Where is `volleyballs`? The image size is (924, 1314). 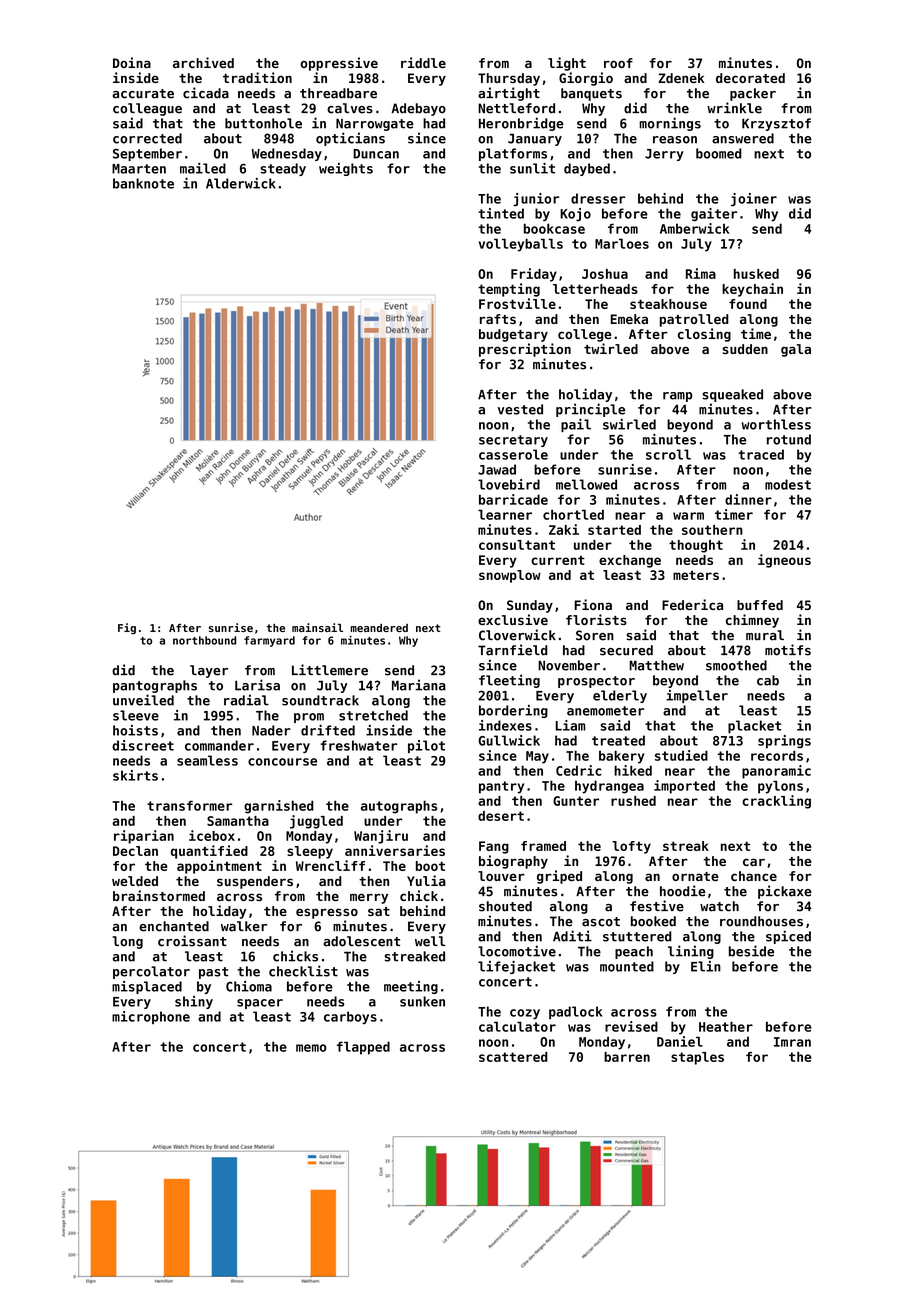 volleyballs is located at coordinates (521, 245).
